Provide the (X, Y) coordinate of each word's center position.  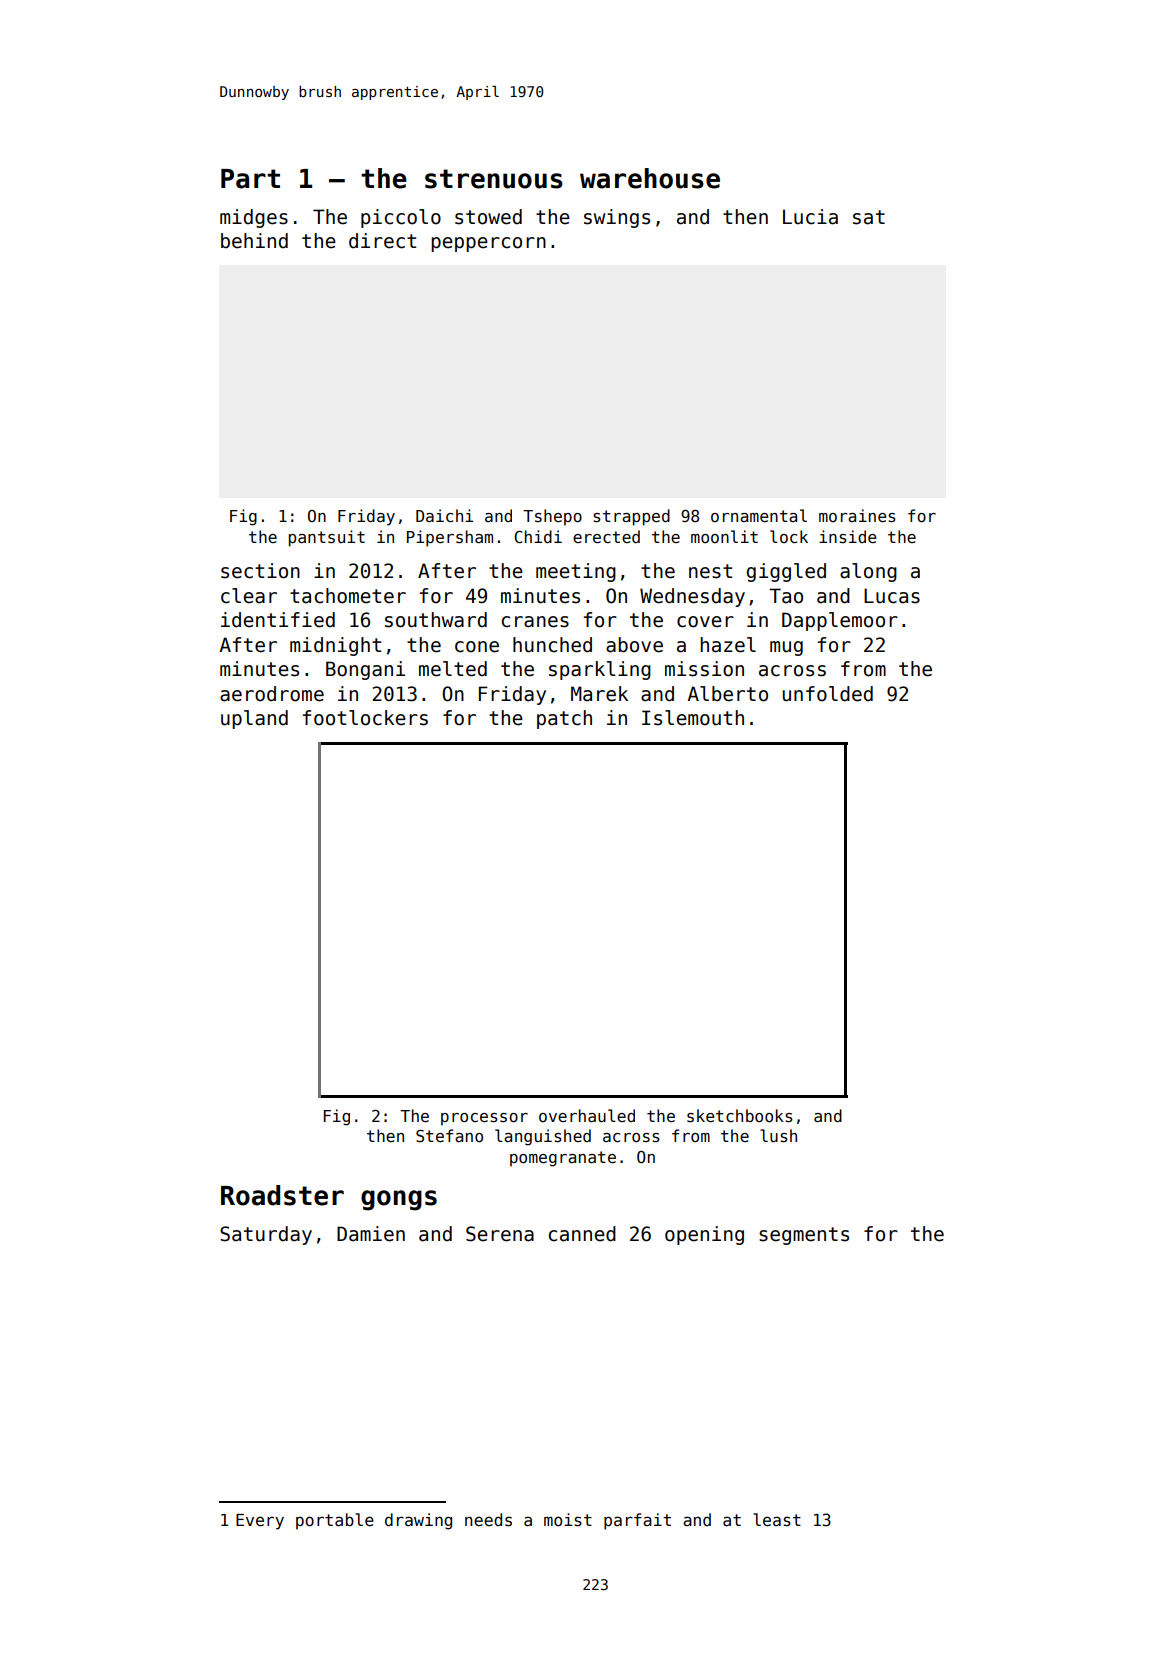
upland (254, 719)
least (777, 1520)
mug (786, 648)
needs (488, 1520)
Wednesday (692, 597)
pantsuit (327, 538)
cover (705, 622)
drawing (418, 1521)
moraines (857, 516)
